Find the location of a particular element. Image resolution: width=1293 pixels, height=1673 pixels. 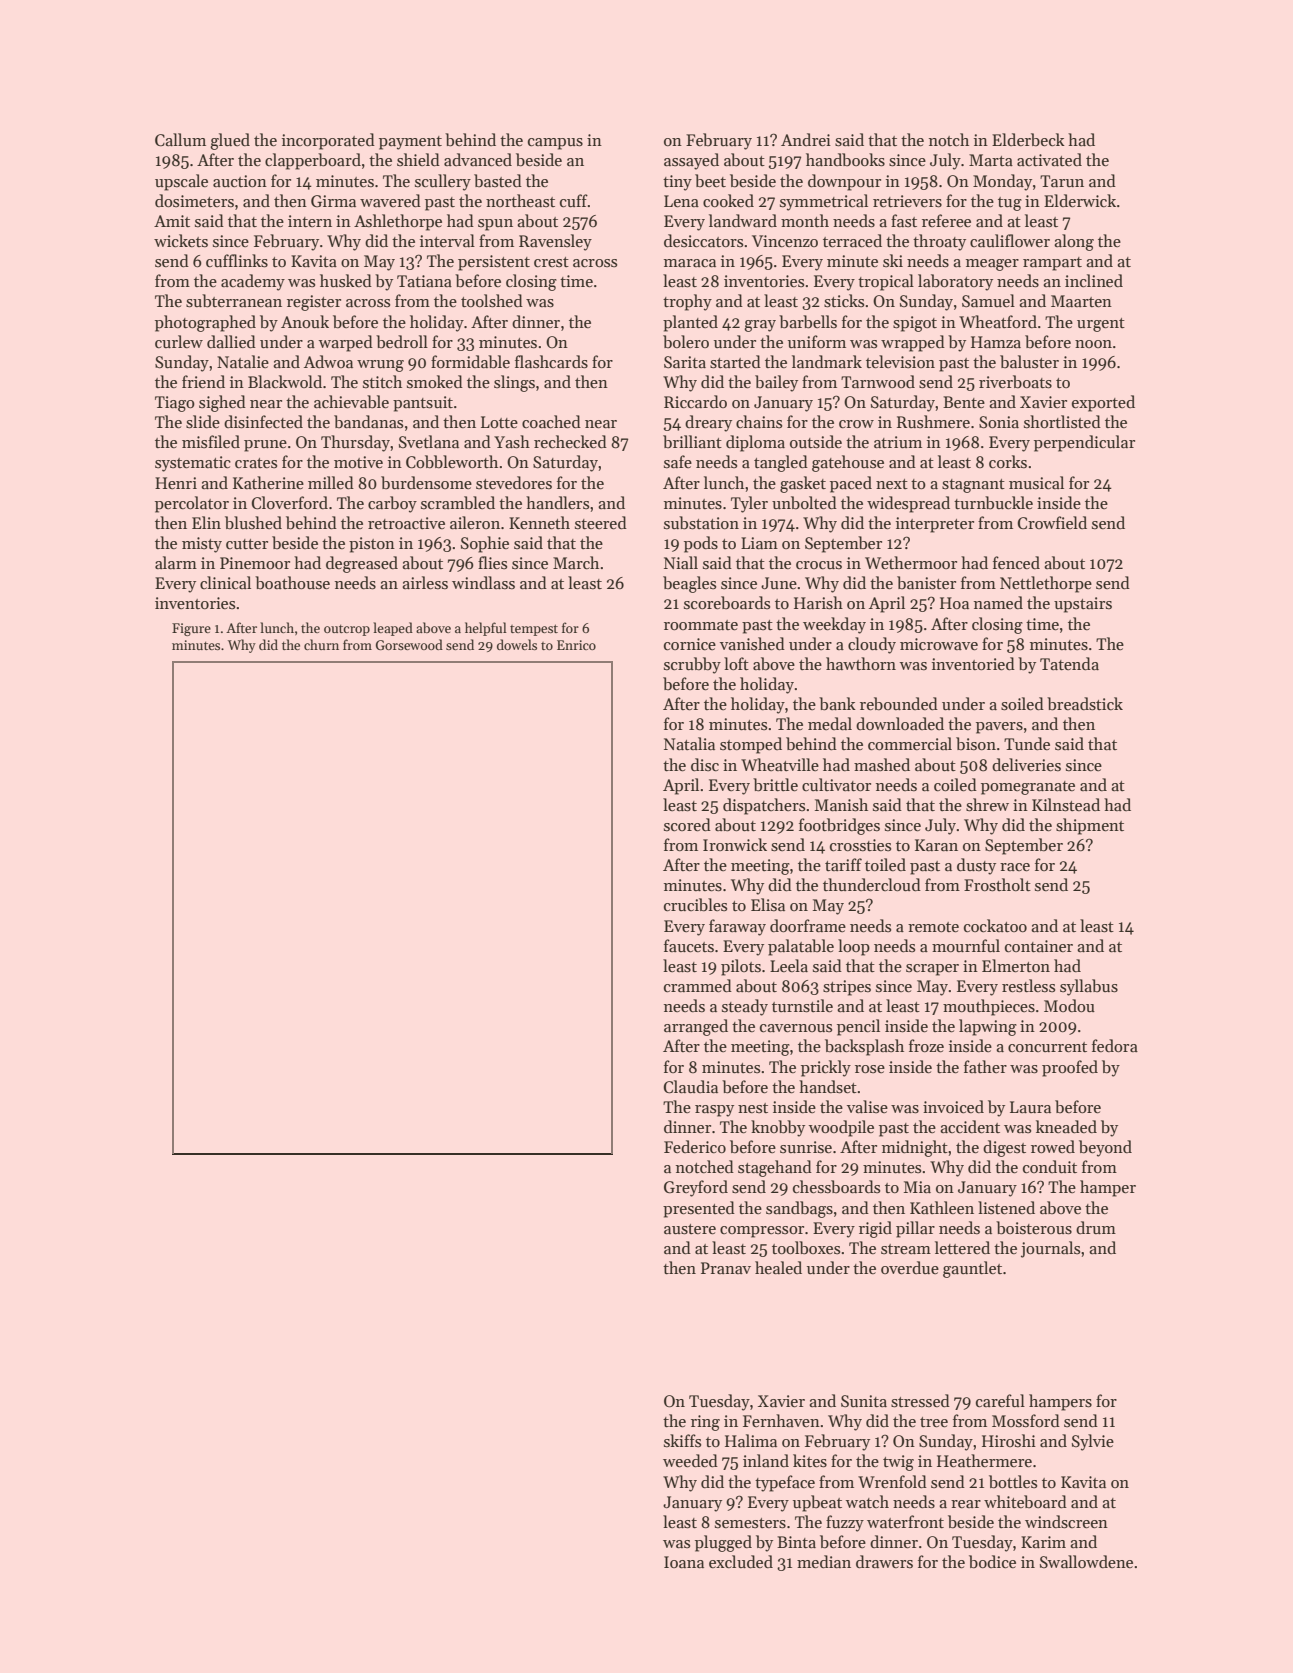

remote is located at coordinates (933, 927).
